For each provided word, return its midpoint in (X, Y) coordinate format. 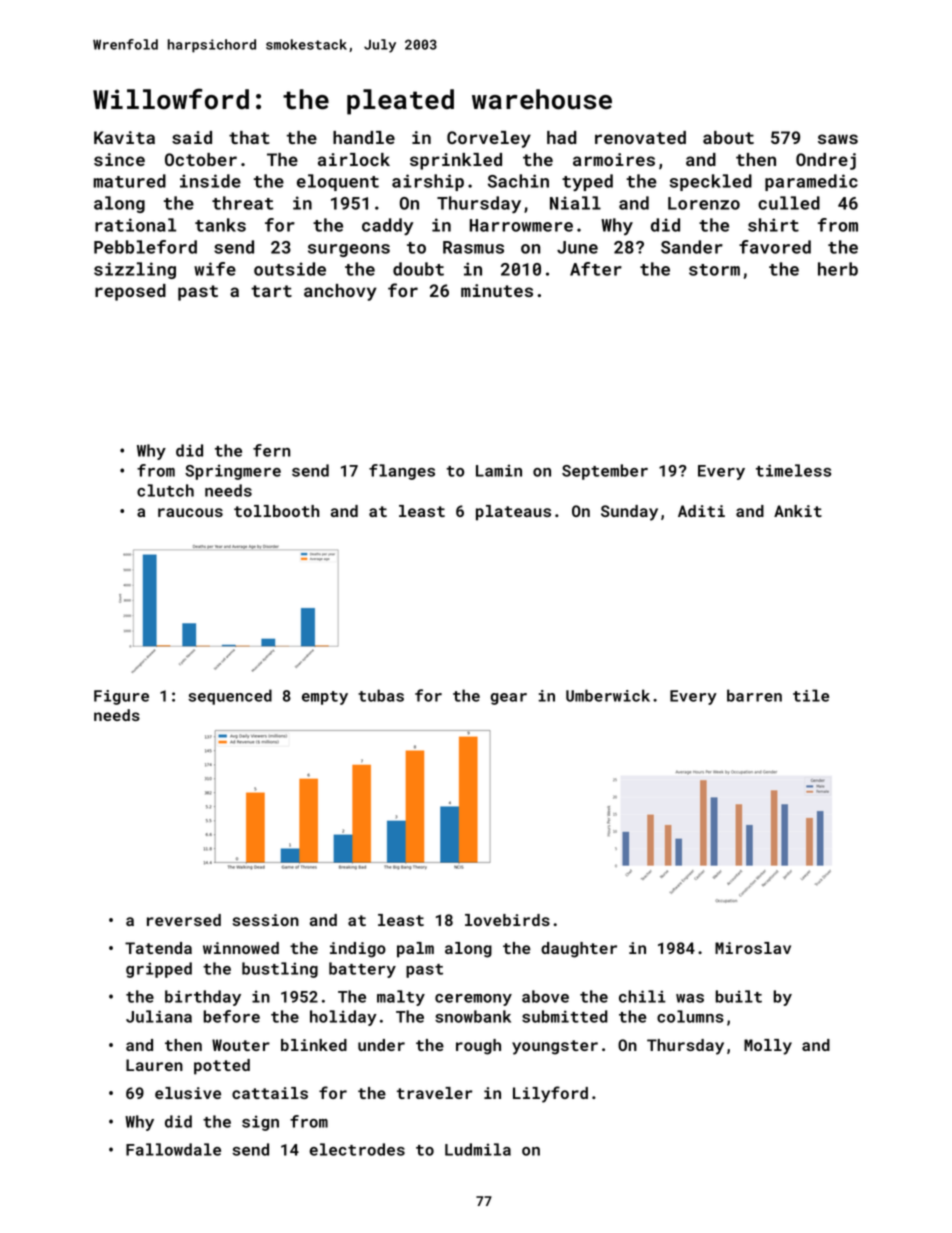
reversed (184, 920)
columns (690, 1016)
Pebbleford (145, 247)
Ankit (798, 511)
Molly (768, 1047)
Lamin (499, 470)
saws (838, 139)
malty (401, 998)
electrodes (357, 1149)
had (562, 137)
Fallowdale (173, 1149)
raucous (190, 512)
